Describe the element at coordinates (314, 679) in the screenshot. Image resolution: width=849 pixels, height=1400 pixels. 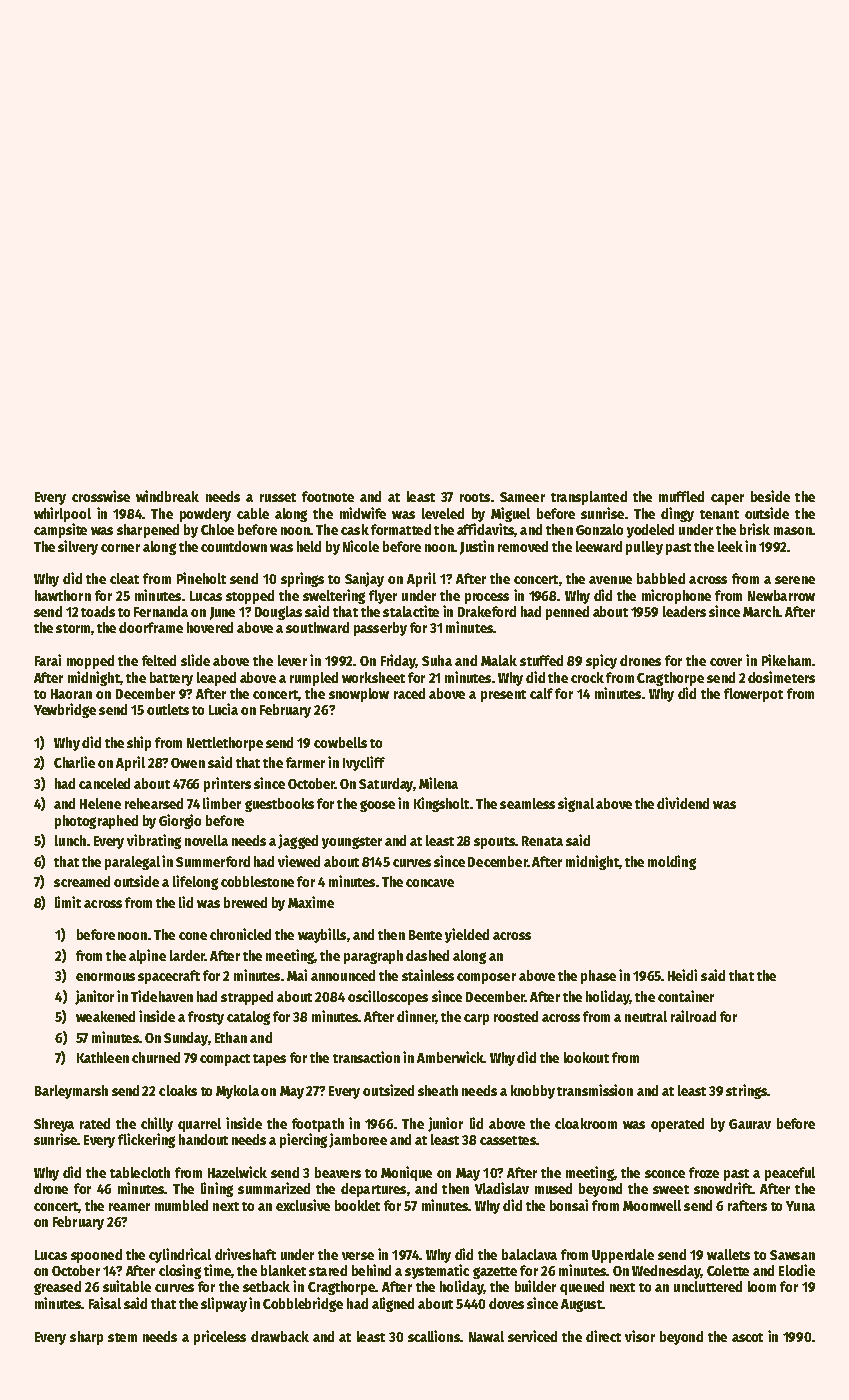
I see `rumpled` at that location.
